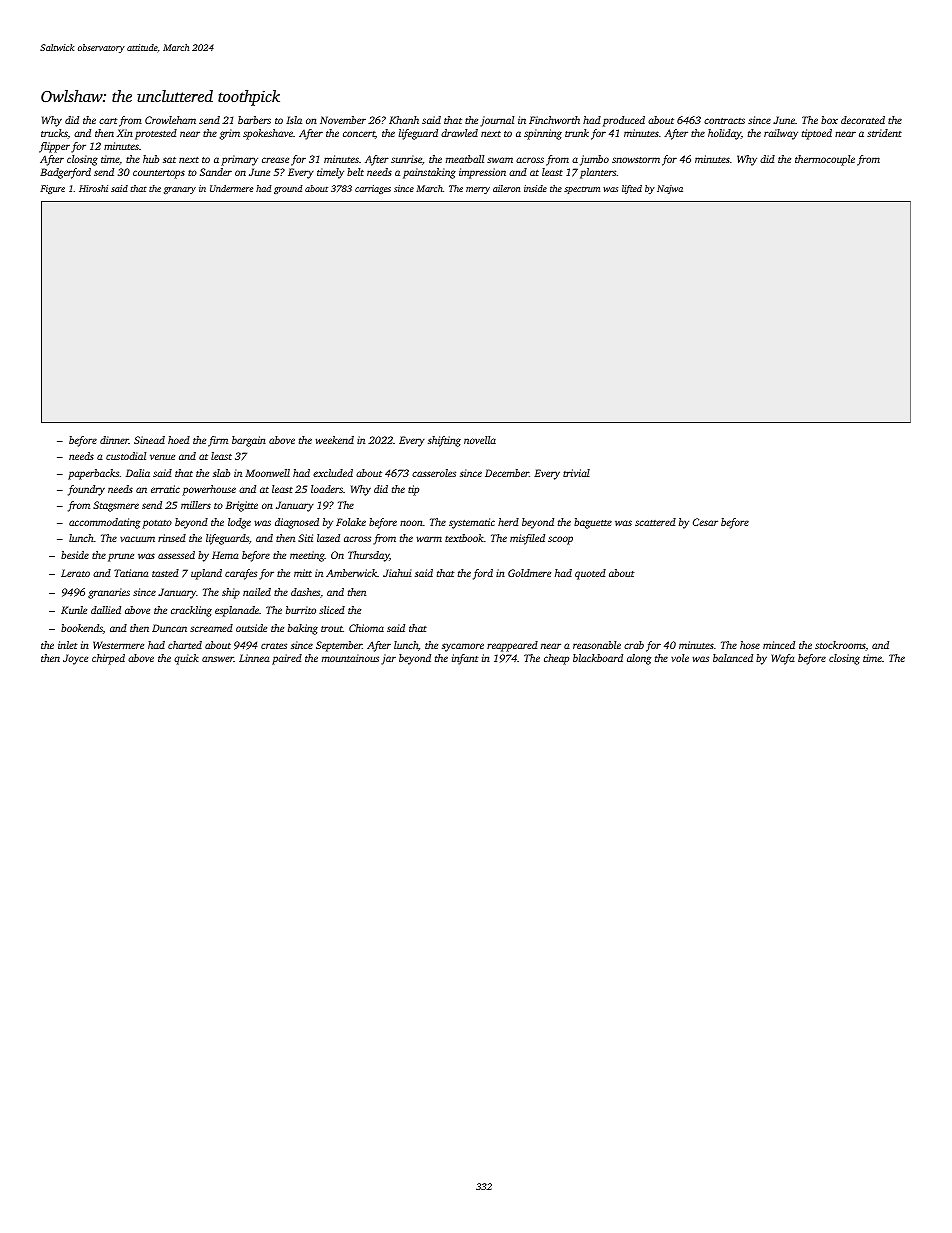  Describe the element at coordinates (535, 188) in the screenshot. I see `inside` at that location.
